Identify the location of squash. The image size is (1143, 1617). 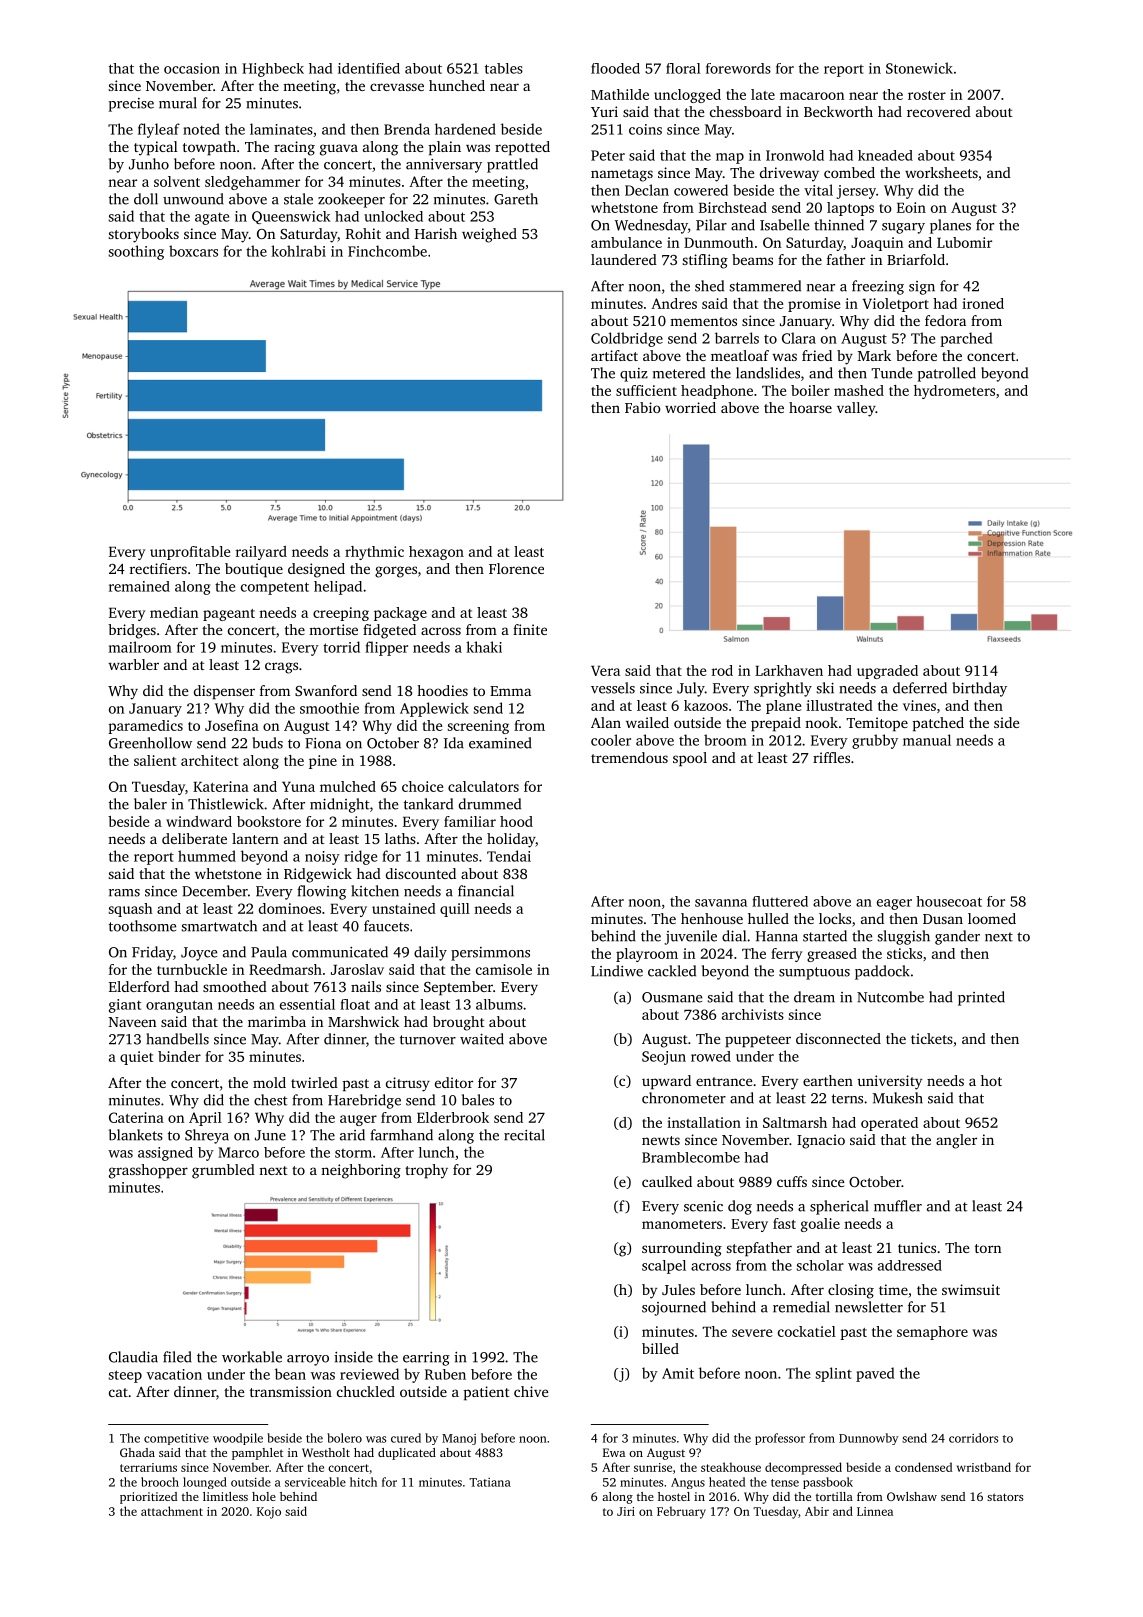
(131, 910).
